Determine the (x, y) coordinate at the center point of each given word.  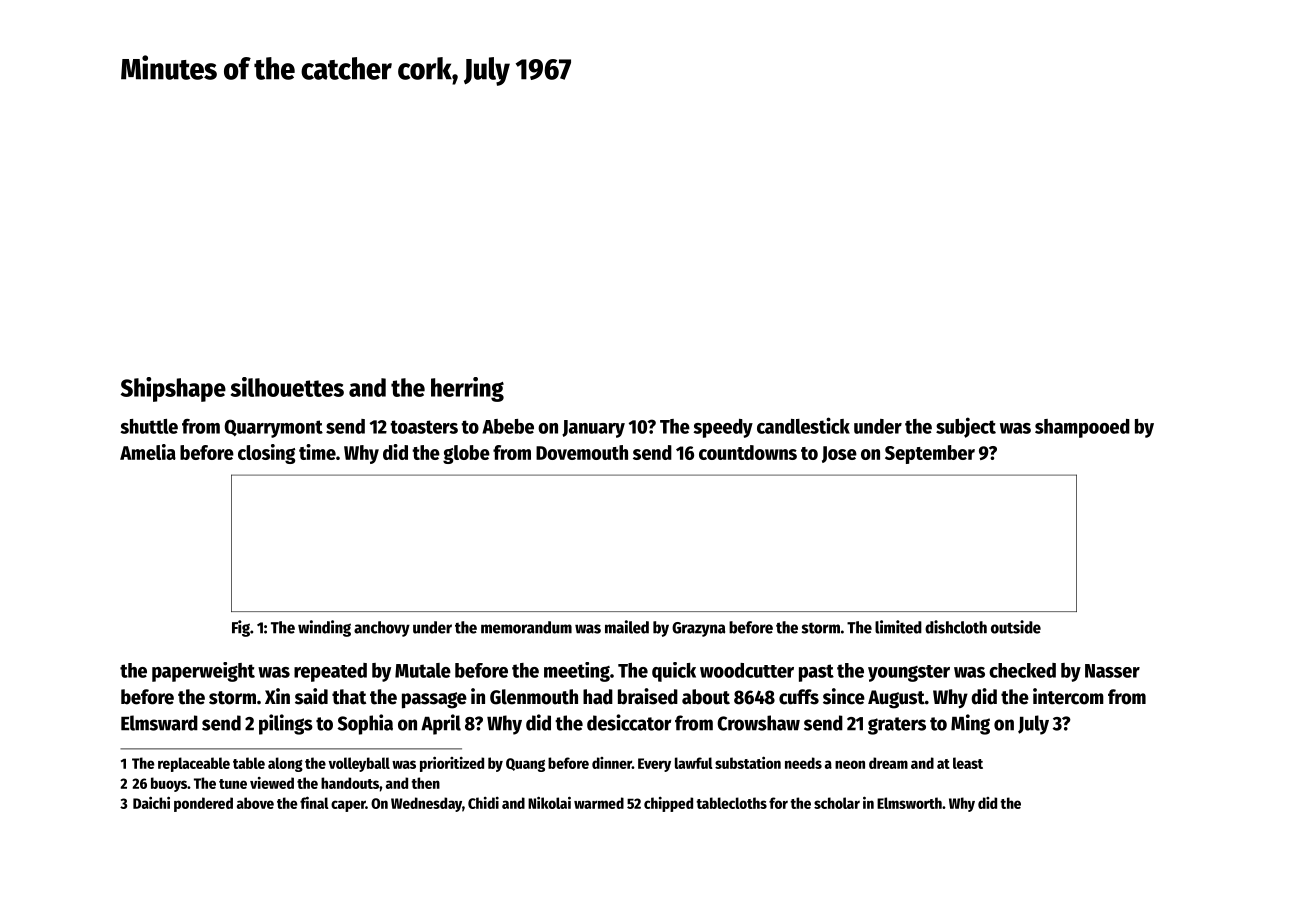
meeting (577, 672)
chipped (668, 804)
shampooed (1082, 428)
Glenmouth (534, 697)
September (930, 454)
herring (467, 389)
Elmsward (159, 723)
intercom (1068, 696)
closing (266, 454)
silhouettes (287, 387)
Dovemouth (582, 452)
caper (348, 806)
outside (1016, 627)
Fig (241, 628)
